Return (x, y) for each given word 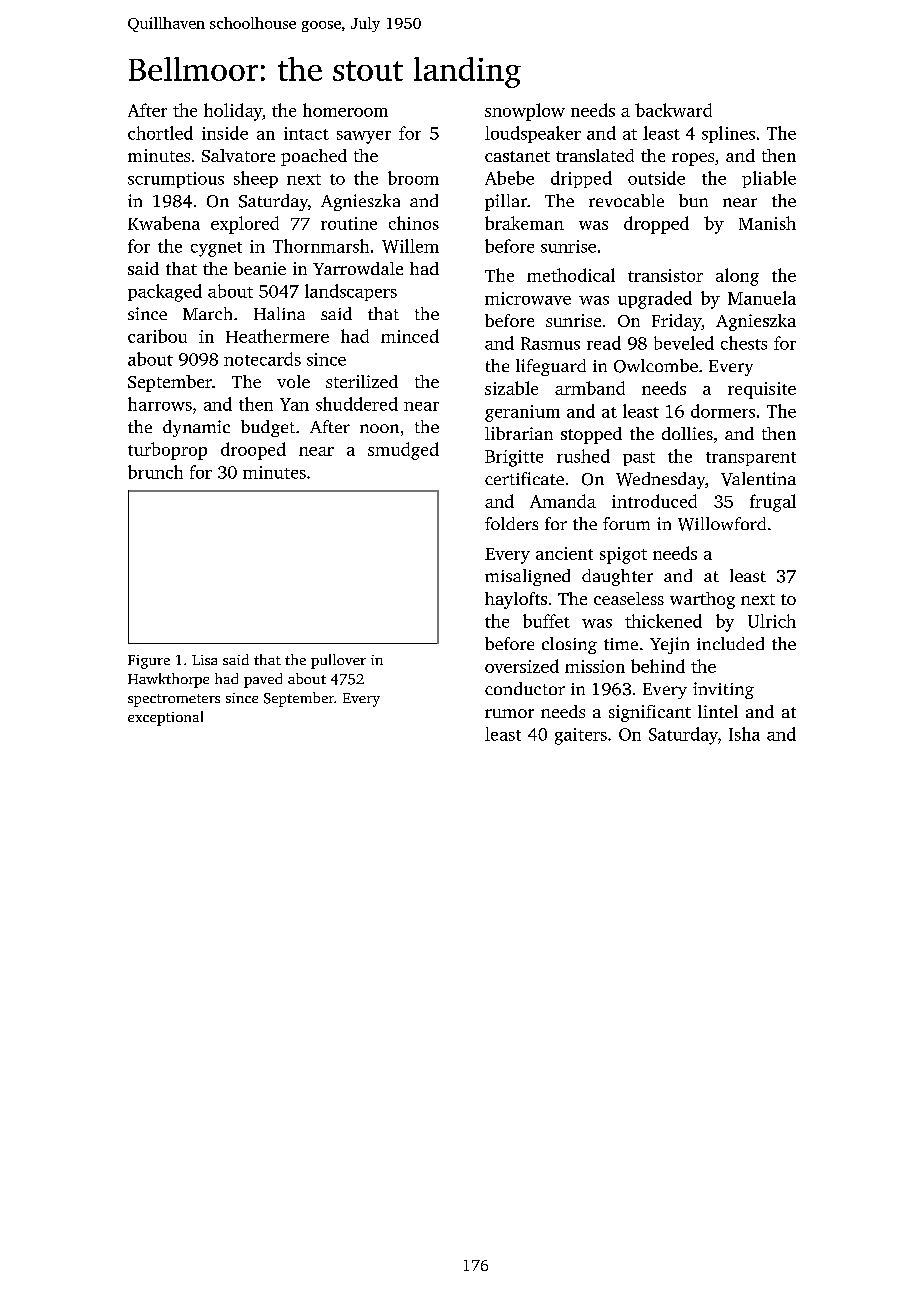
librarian (519, 433)
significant (650, 713)
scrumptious (176, 180)
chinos (414, 223)
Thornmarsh (321, 246)
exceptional (165, 718)
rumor (509, 713)
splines (728, 134)
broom (413, 178)
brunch (155, 472)
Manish (767, 223)
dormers (723, 411)
